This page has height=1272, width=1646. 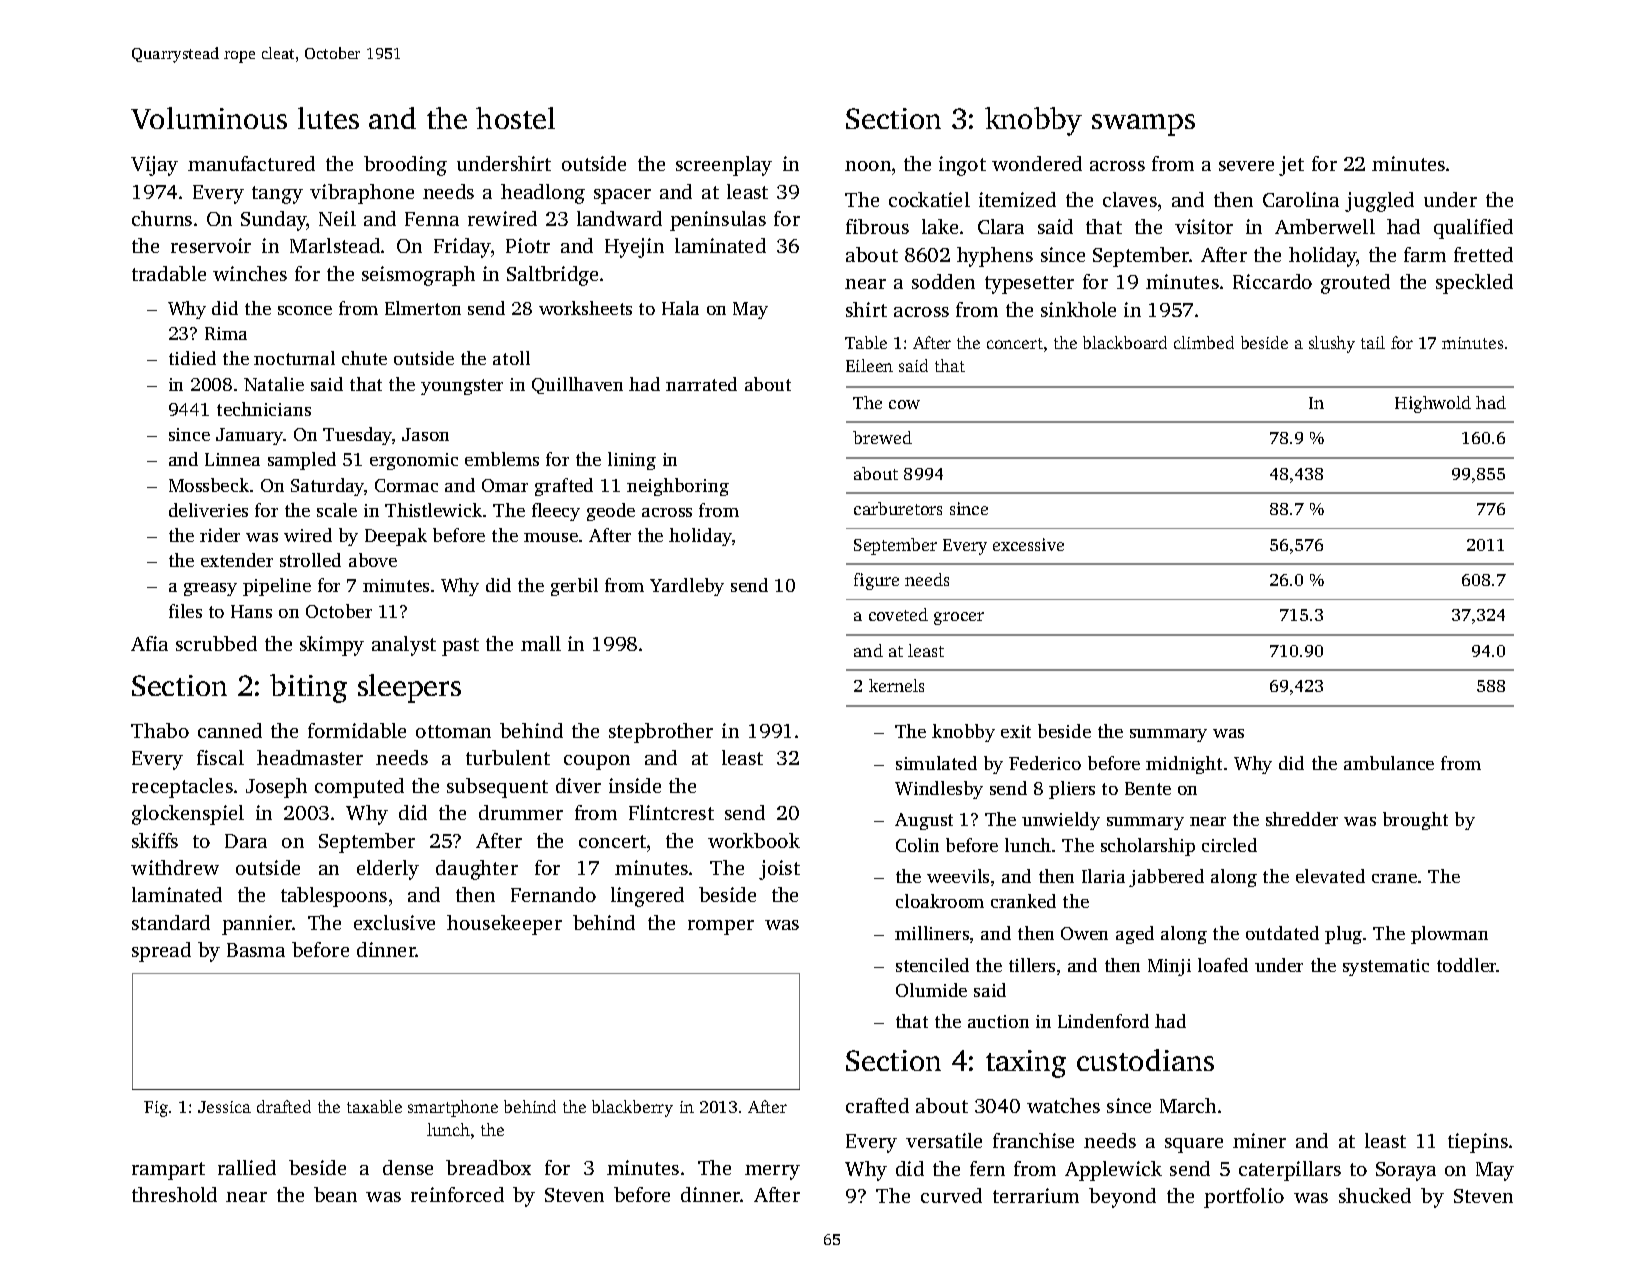 I want to click on midnight, so click(x=1184, y=765).
